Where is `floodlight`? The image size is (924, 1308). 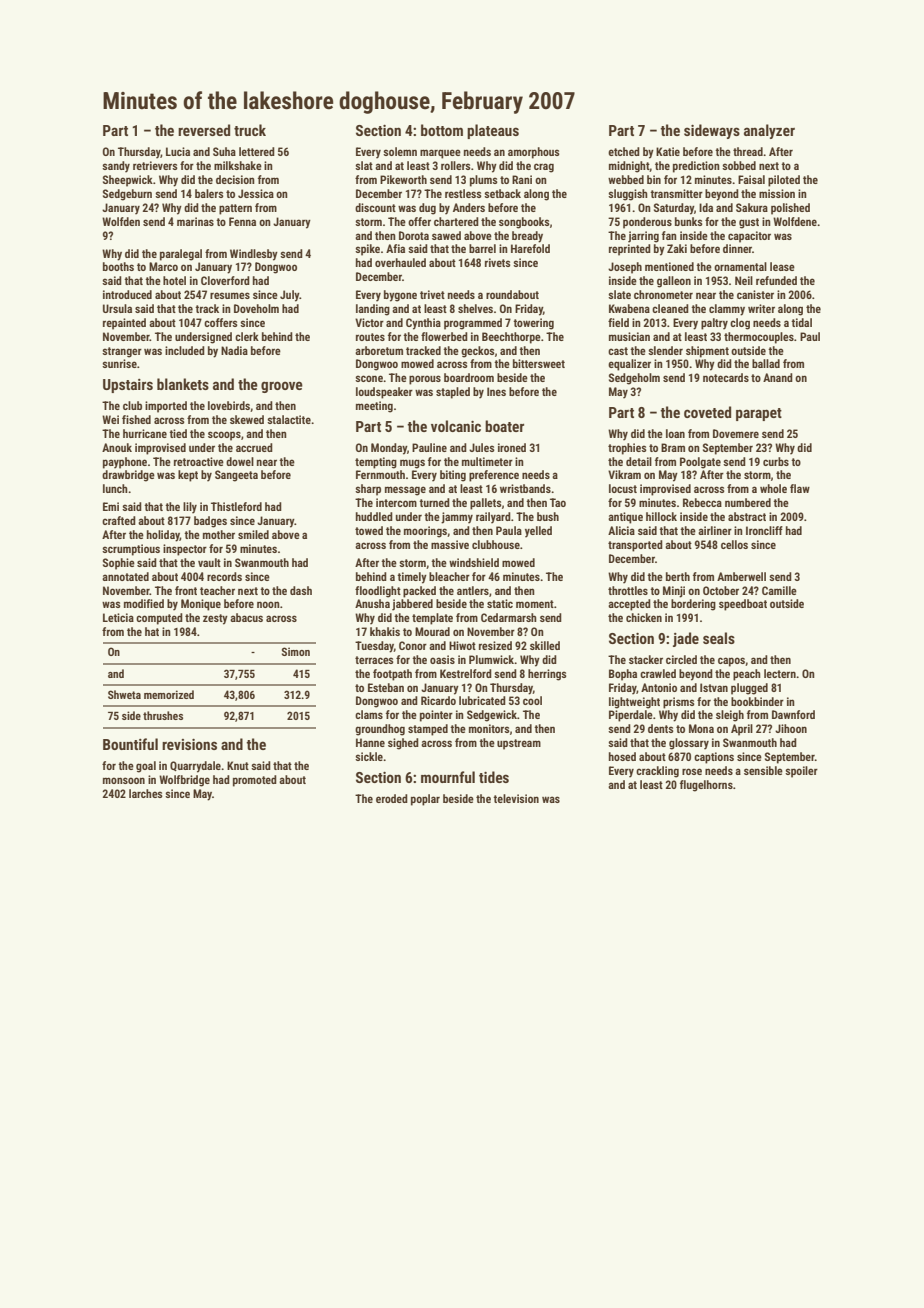
floodlight is located at coordinates (378, 592).
